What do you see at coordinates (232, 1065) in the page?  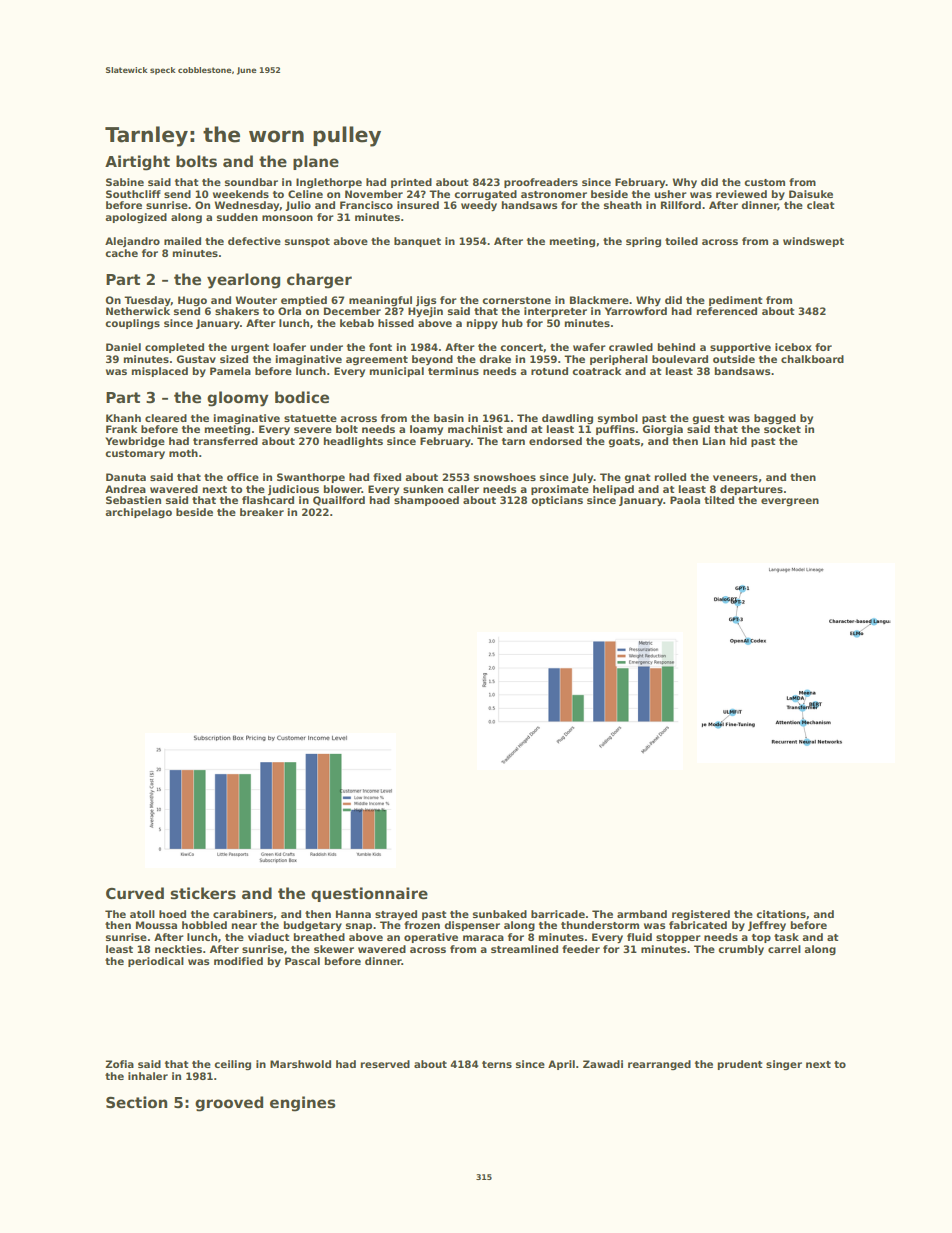 I see `ceiling` at bounding box center [232, 1065].
